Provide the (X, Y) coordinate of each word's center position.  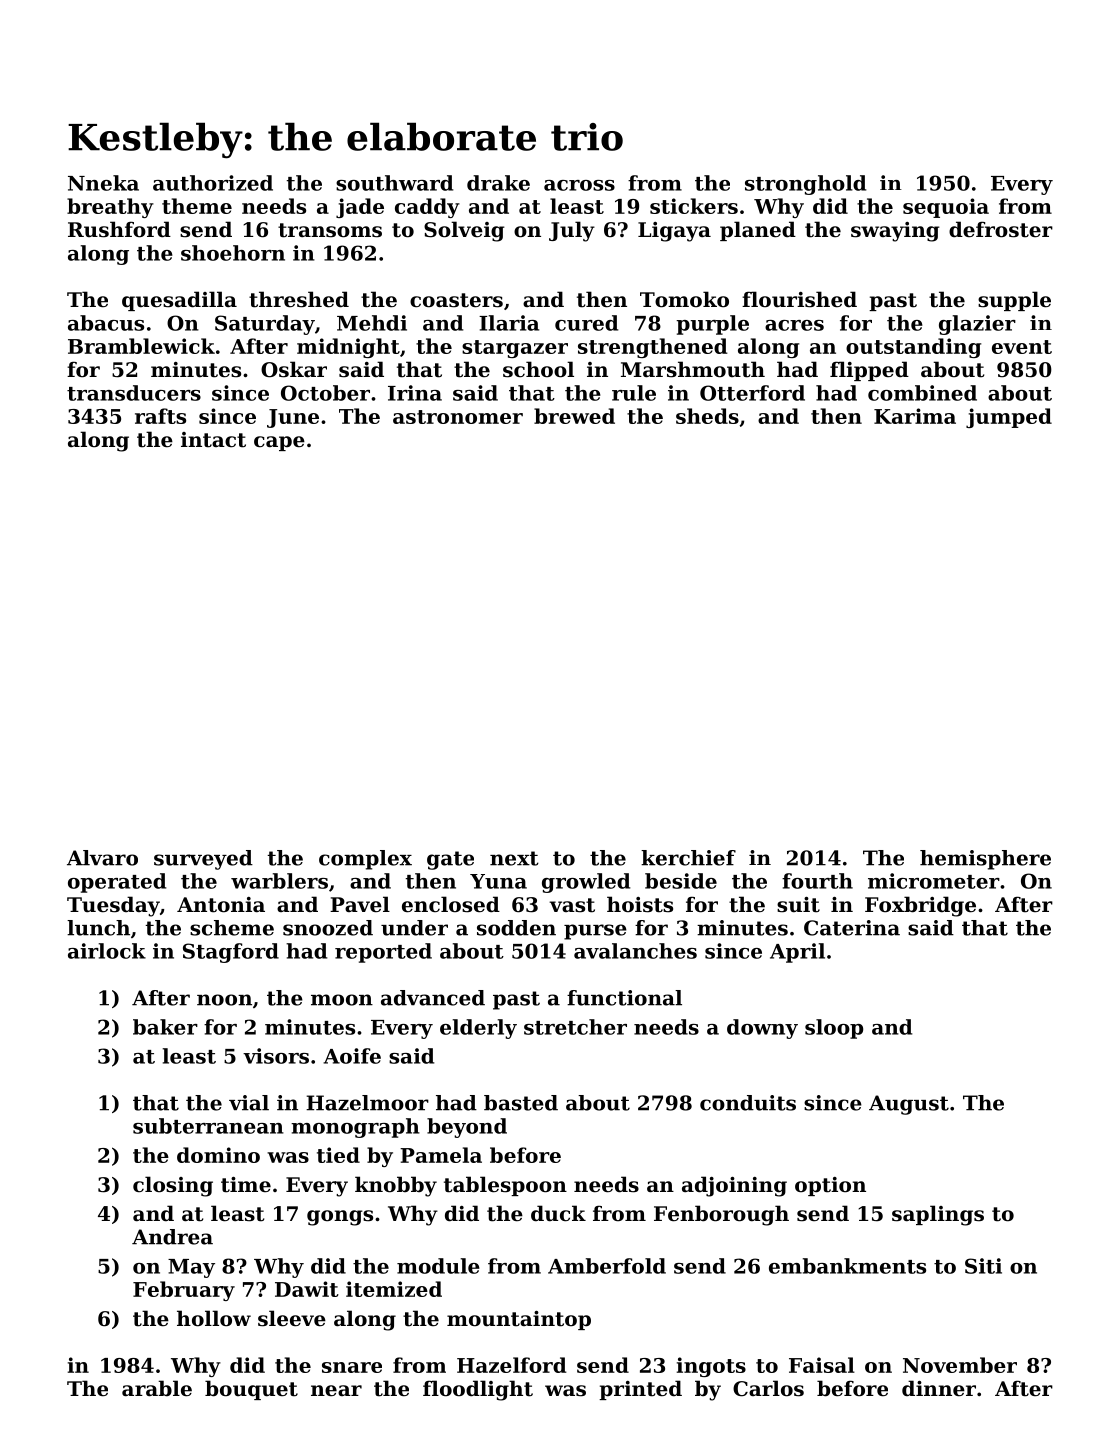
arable (157, 1388)
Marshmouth (693, 369)
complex (365, 860)
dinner (939, 1388)
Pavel (360, 904)
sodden (516, 928)
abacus (106, 323)
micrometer (934, 881)
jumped (1009, 418)
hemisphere (985, 860)
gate (450, 860)
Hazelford (512, 1365)
